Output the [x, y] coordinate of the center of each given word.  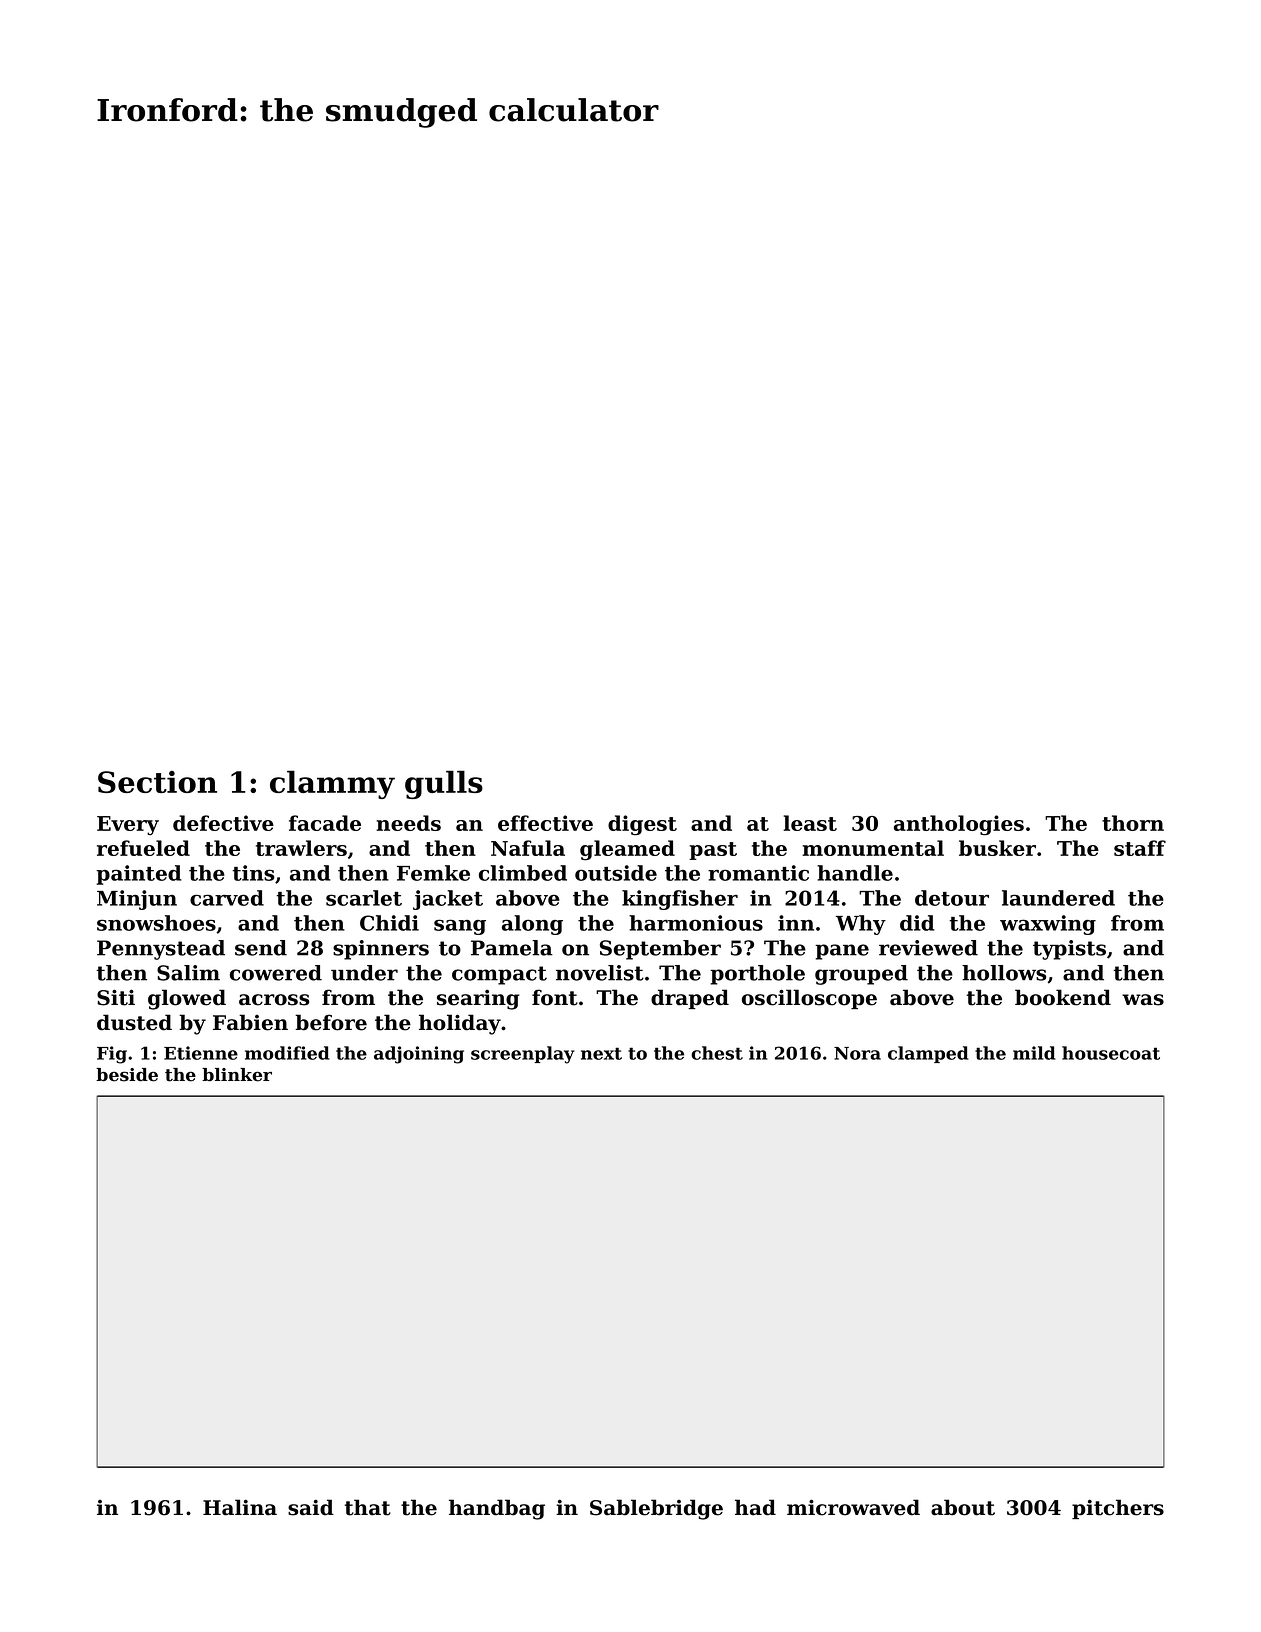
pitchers [1118, 1509]
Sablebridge [656, 1509]
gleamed [627, 850]
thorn [1133, 823]
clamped [928, 1054]
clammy [332, 784]
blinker [237, 1075]
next [601, 1053]
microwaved [853, 1507]
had [755, 1507]
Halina [240, 1507]
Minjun [137, 900]
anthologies [959, 825]
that [368, 1507]
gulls [444, 784]
